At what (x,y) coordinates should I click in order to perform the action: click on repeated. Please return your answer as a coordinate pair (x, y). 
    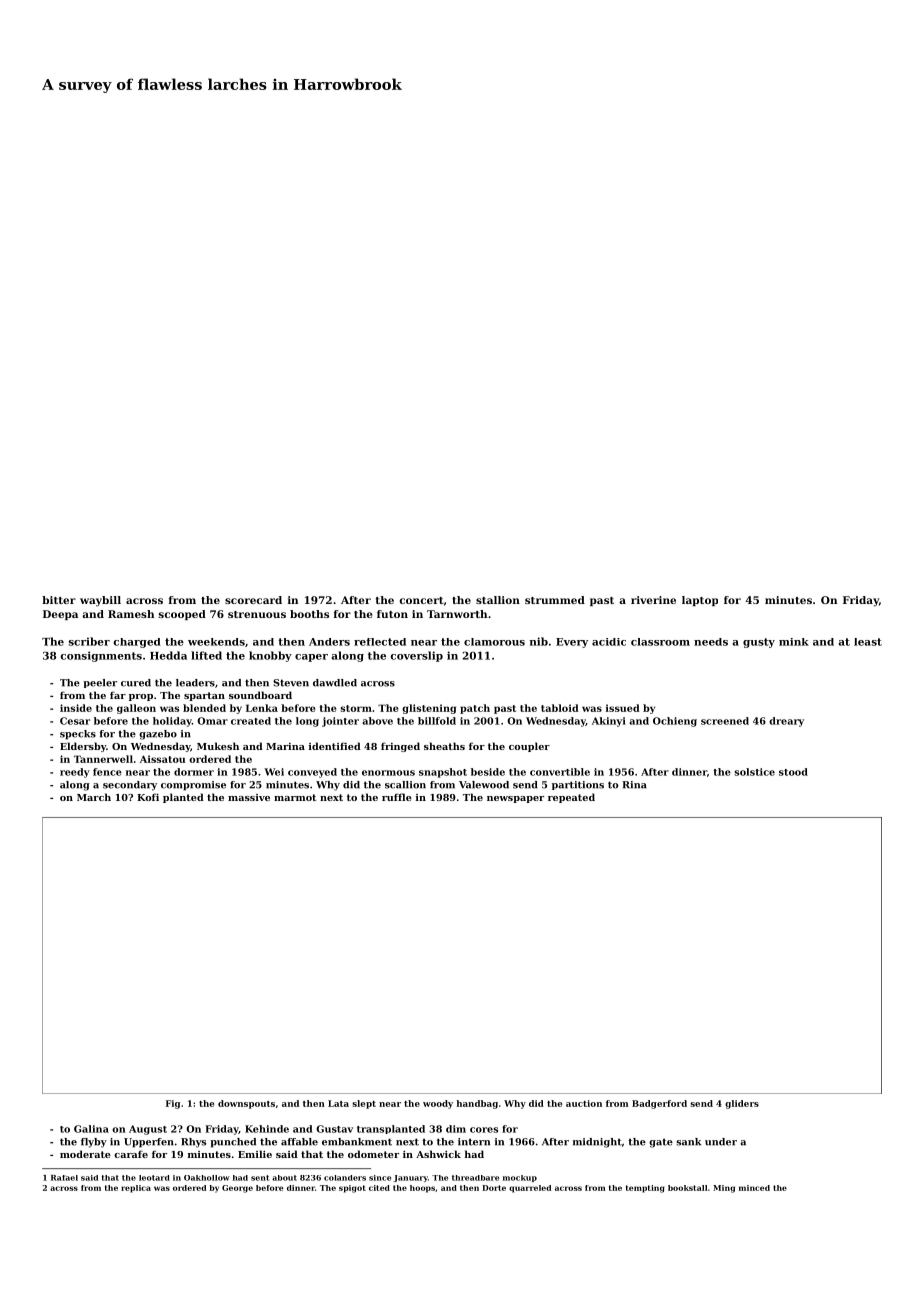
    Looking at the image, I should click on (571, 798).
